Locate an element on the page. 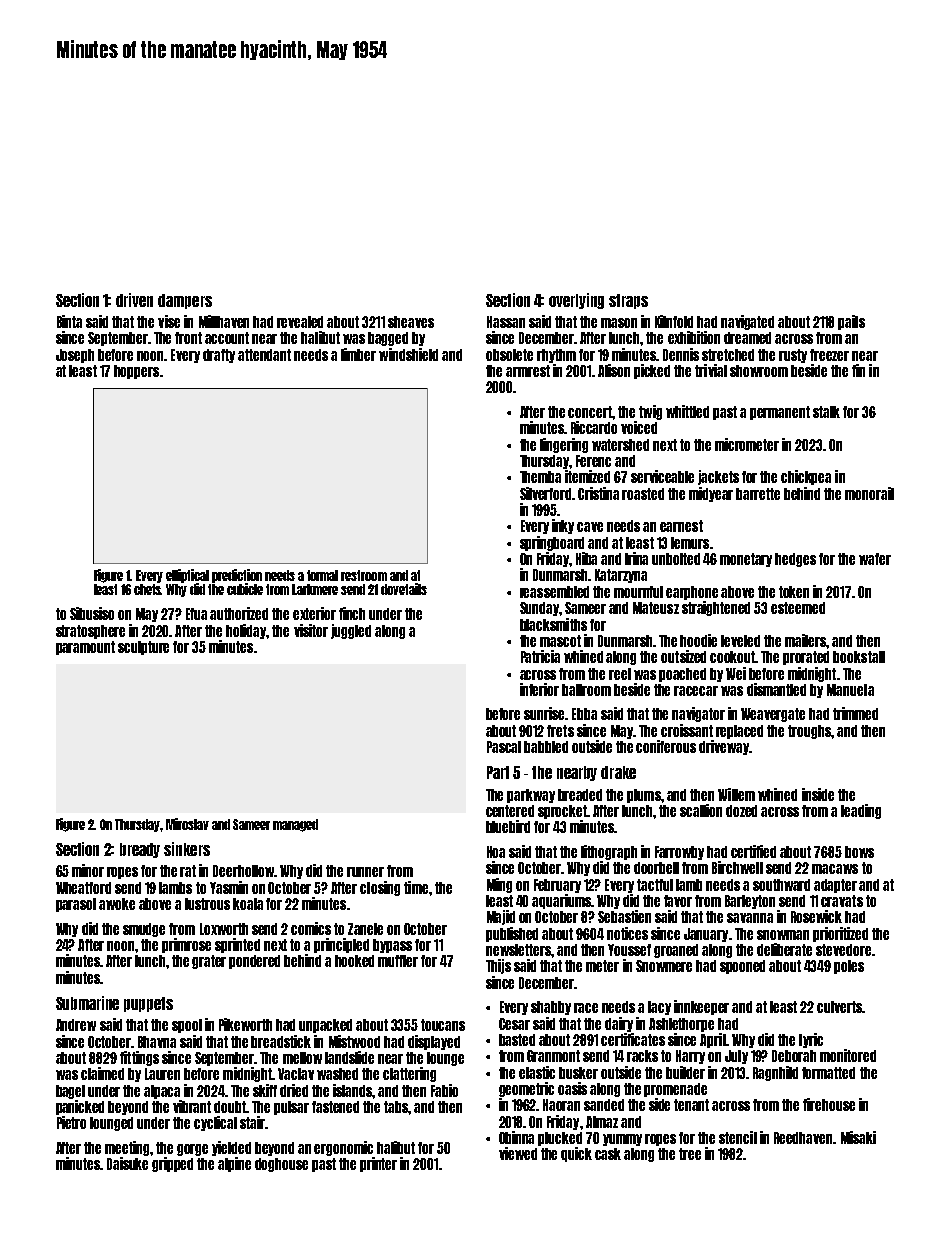 This document has height=1233, width=952. elliptical is located at coordinates (187, 576).
